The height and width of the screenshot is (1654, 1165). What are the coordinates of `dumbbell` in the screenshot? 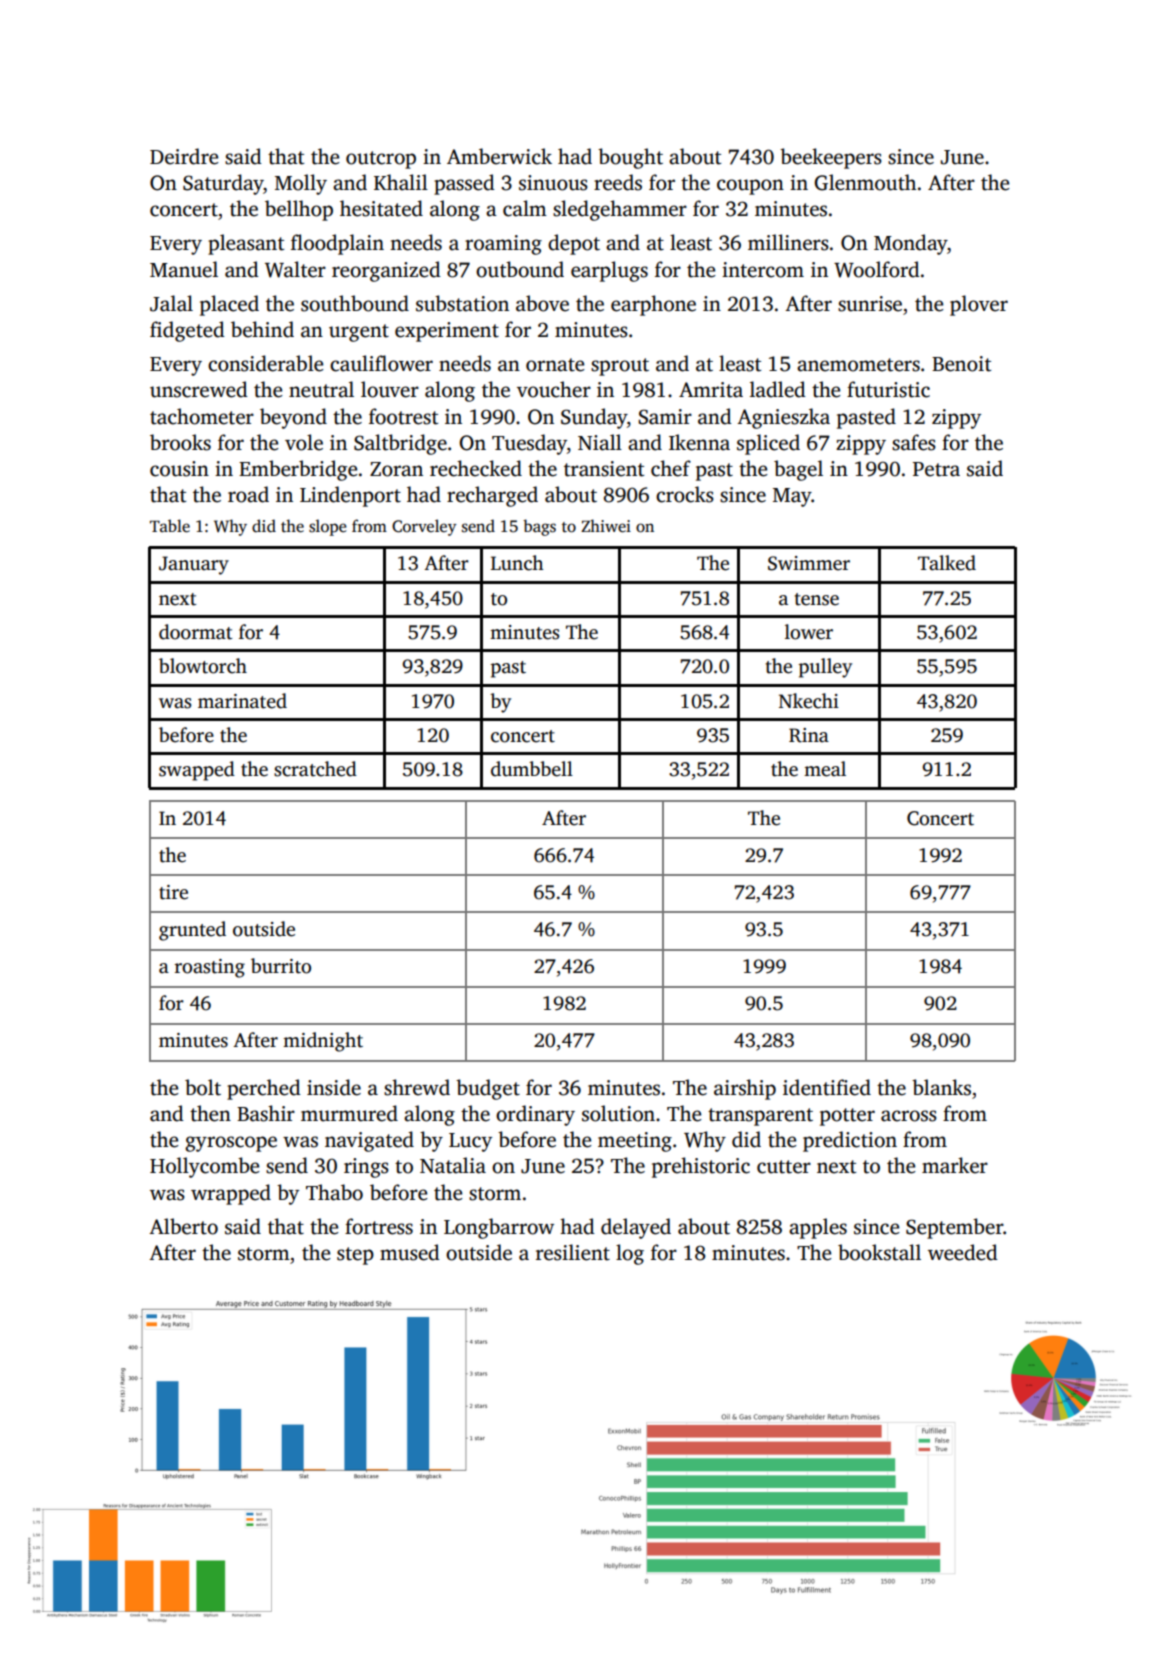 It's located at (532, 769).
